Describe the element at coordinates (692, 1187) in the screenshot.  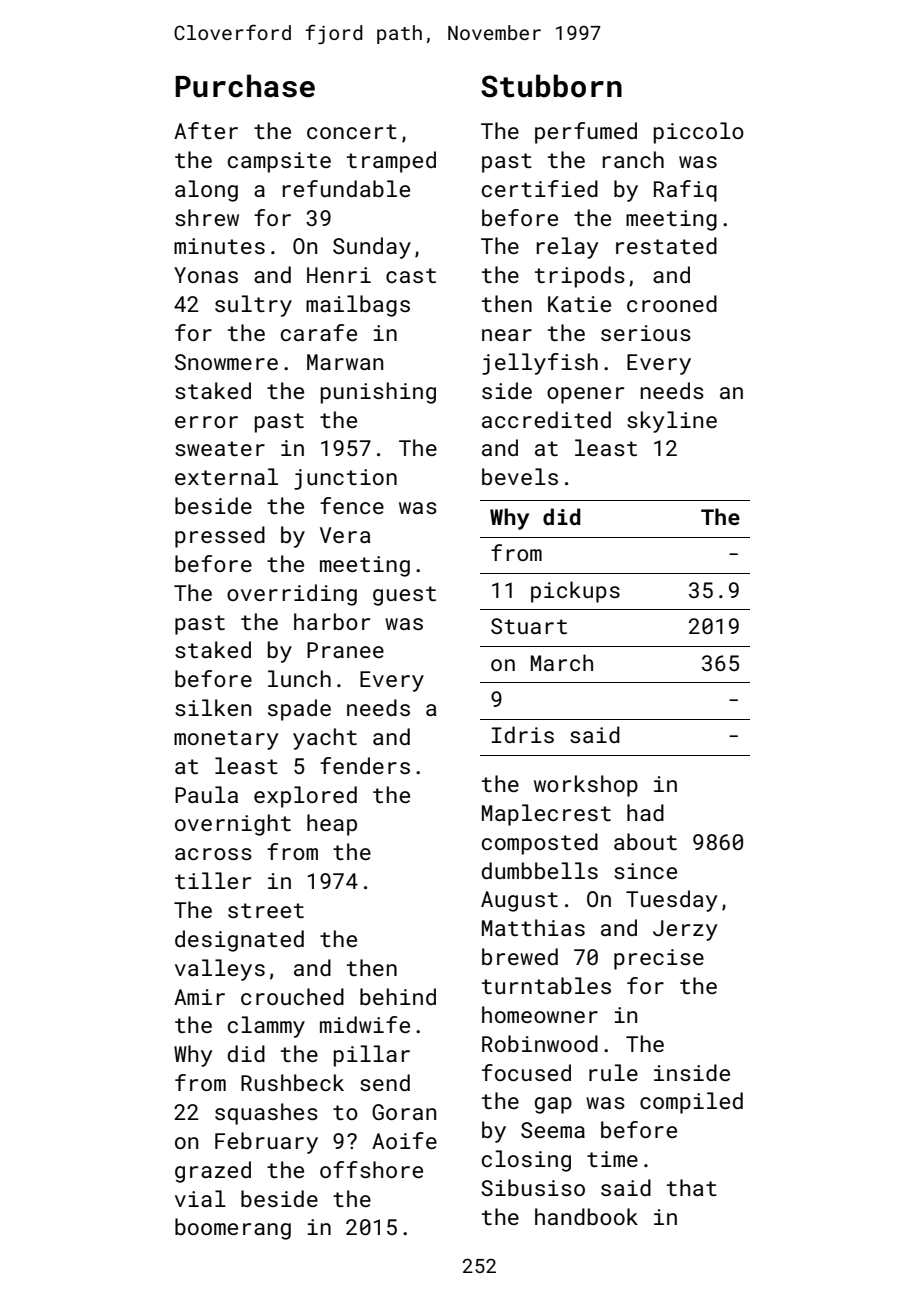
I see `that` at that location.
